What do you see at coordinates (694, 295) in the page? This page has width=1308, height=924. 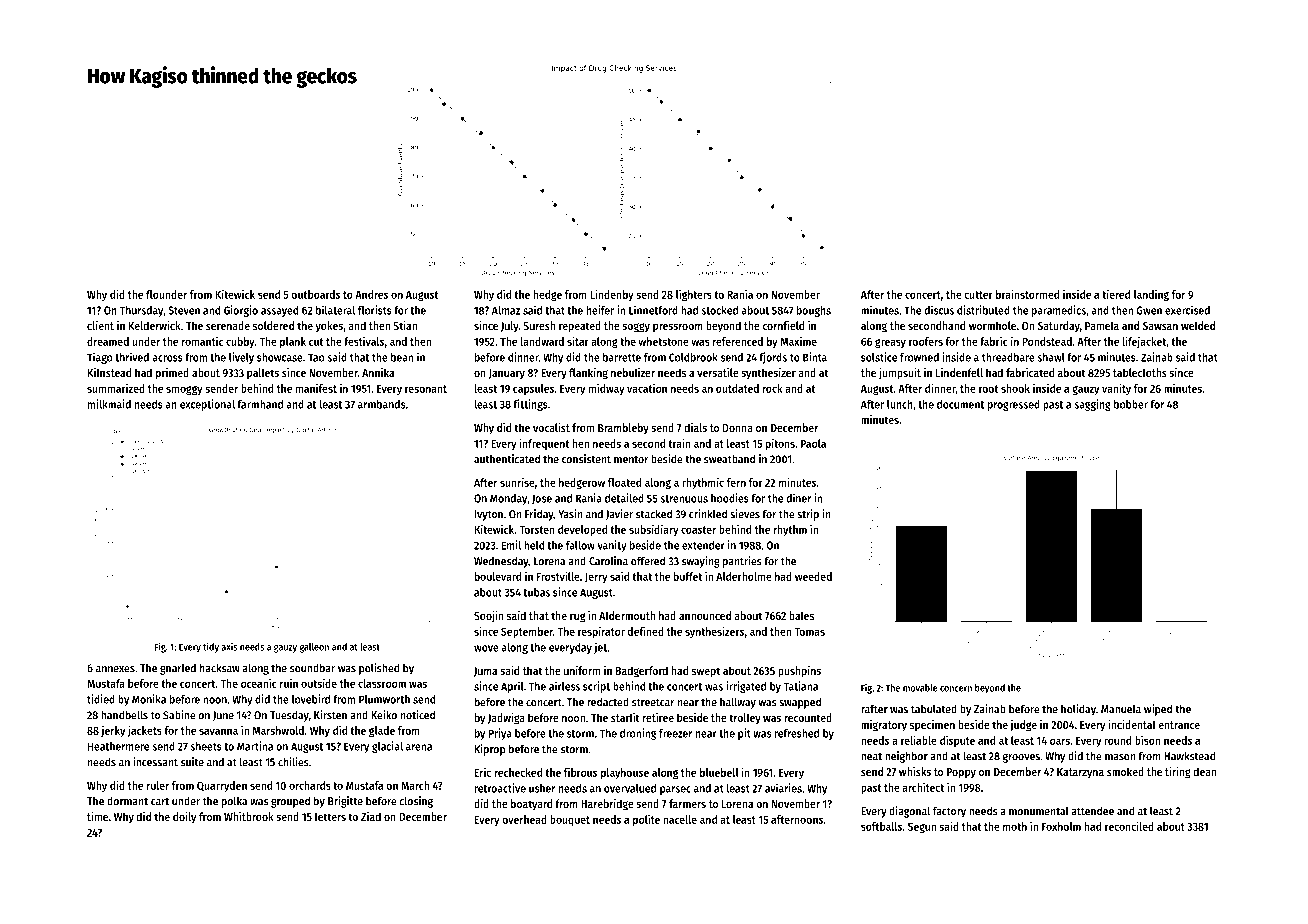 I see `lighters` at bounding box center [694, 295].
